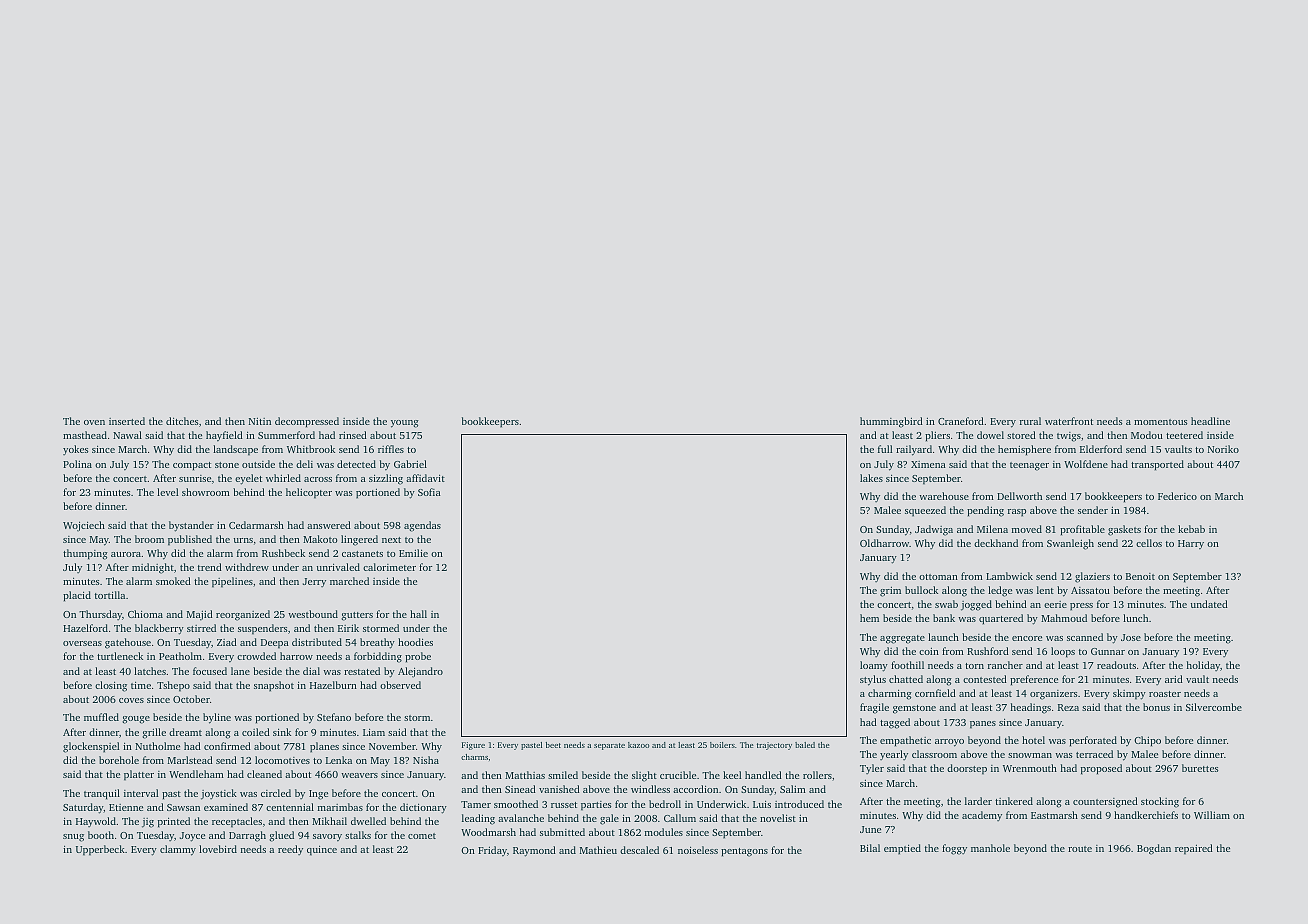 The width and height of the screenshot is (1308, 924). I want to click on hall, so click(418, 614).
